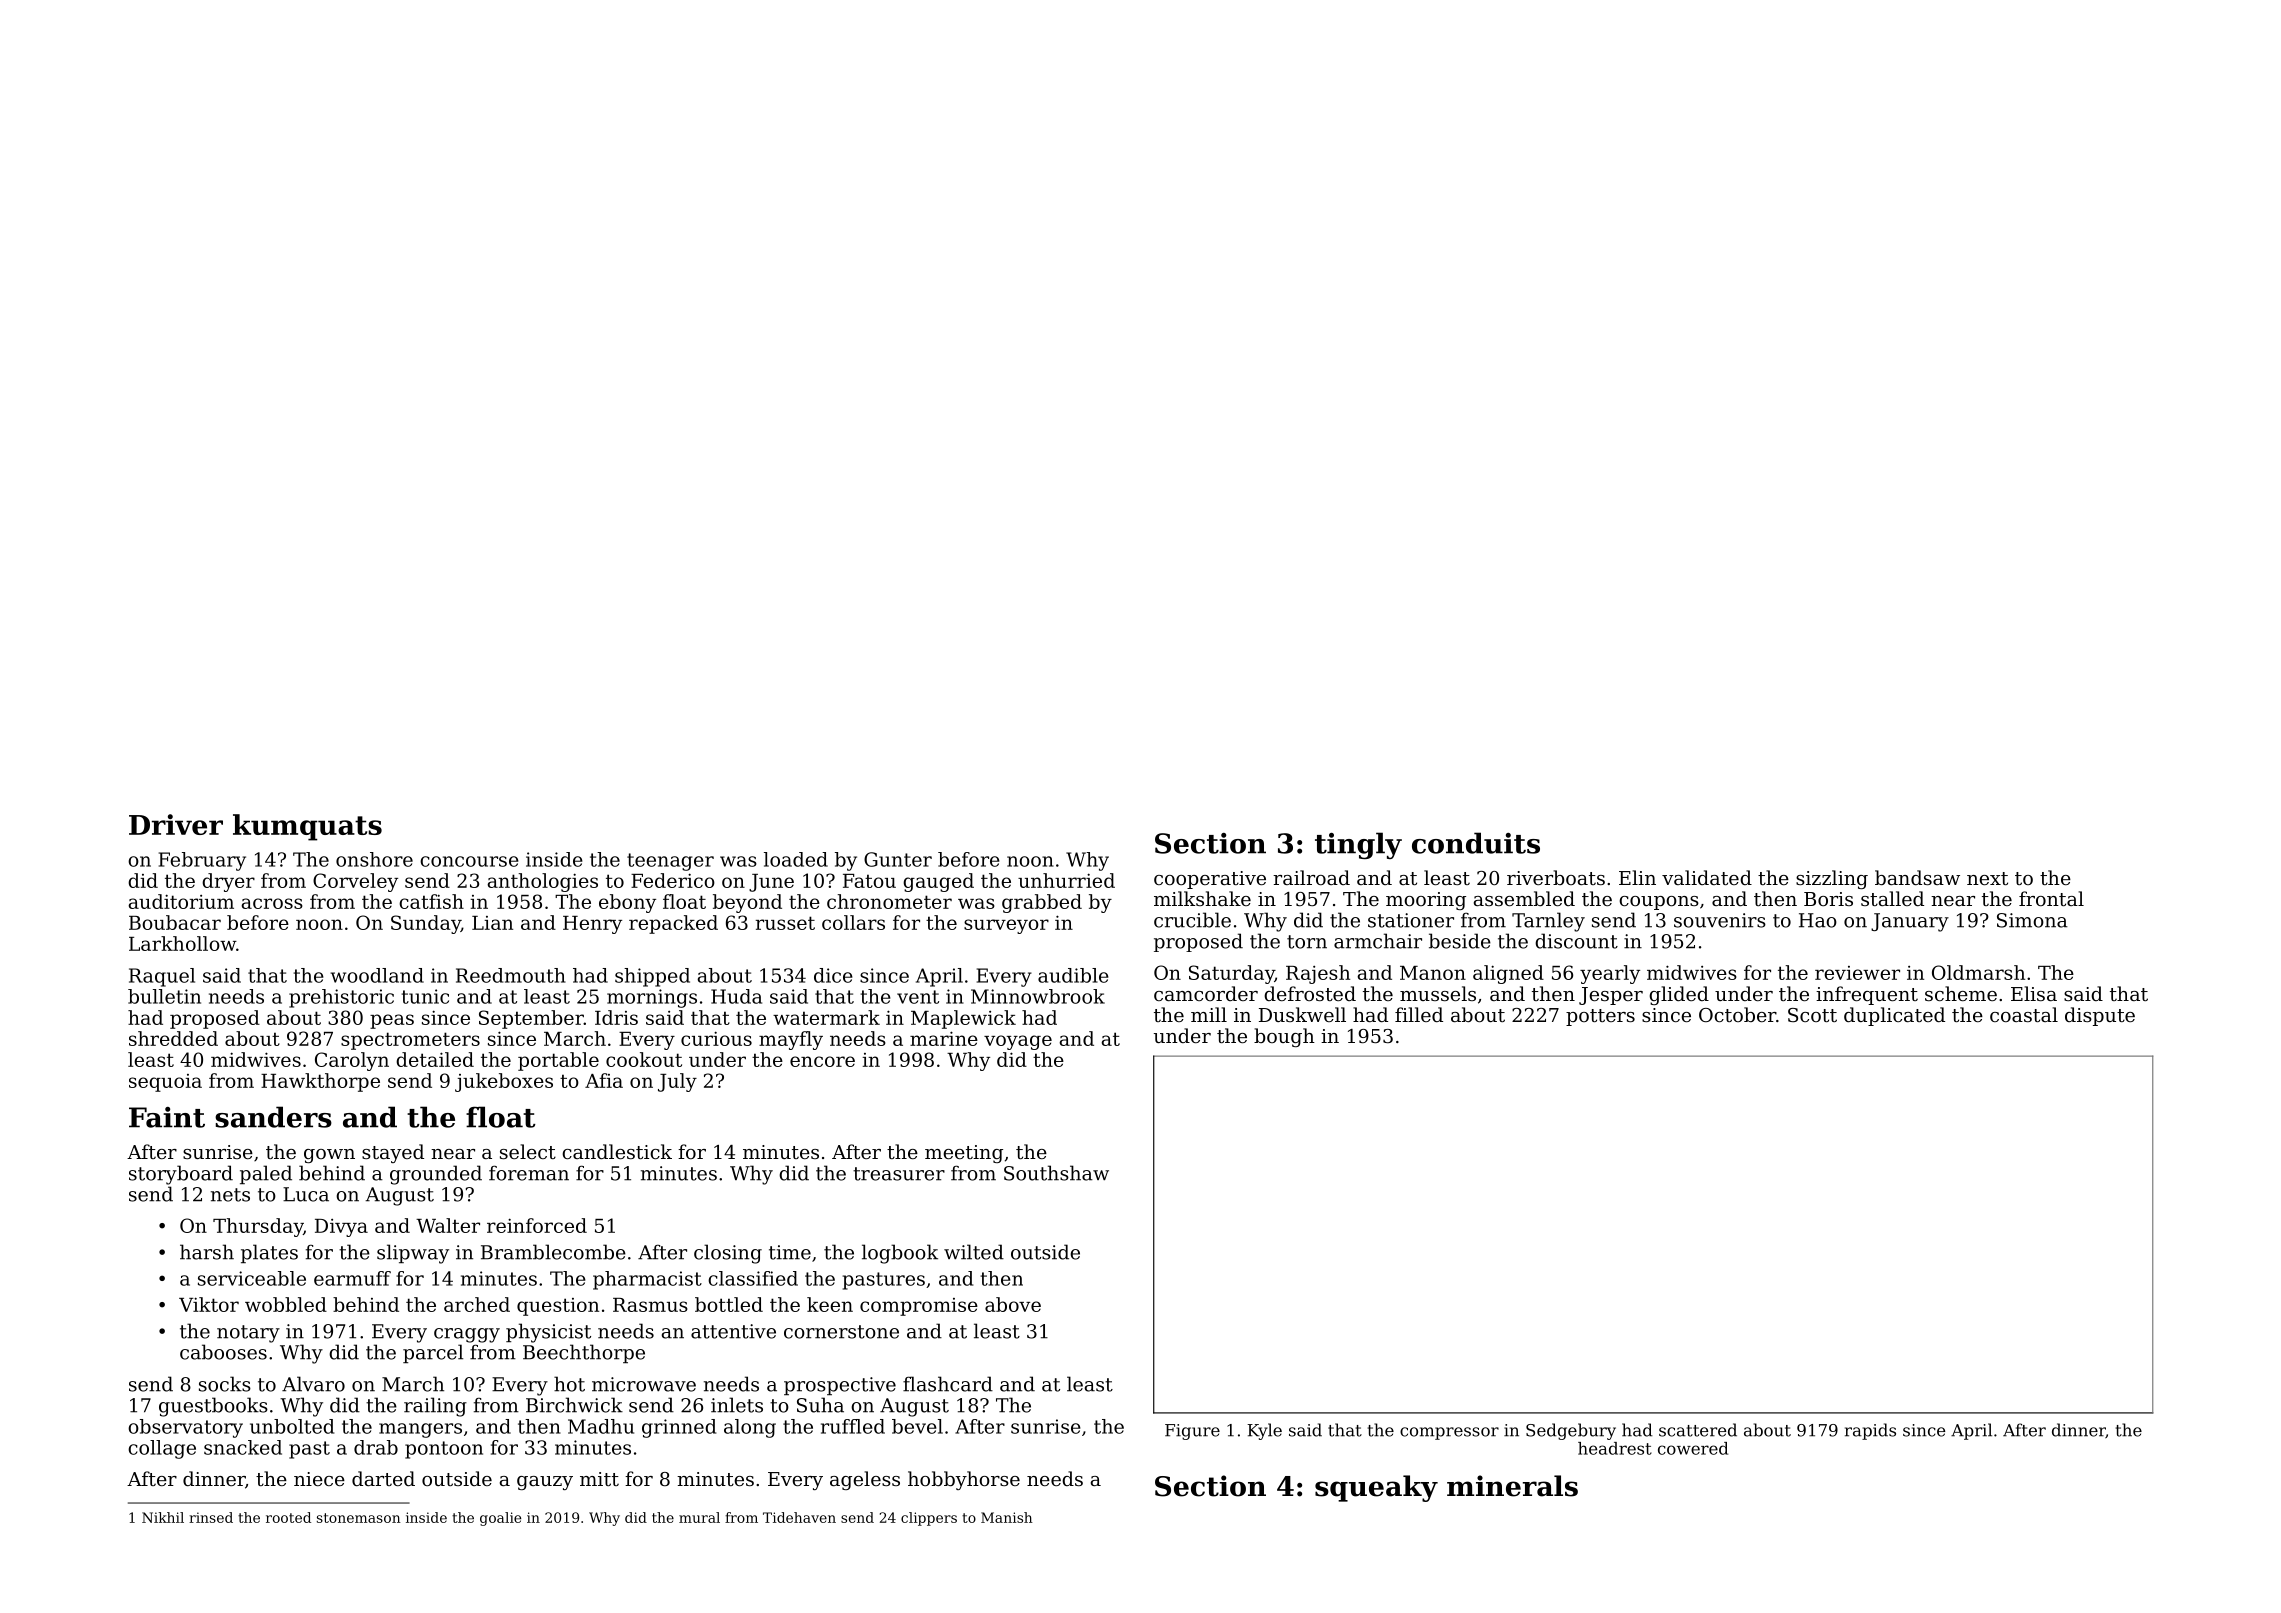 The width and height of the document is (2281, 1613). Describe the element at coordinates (511, 975) in the document. I see `Reedmouth` at that location.
